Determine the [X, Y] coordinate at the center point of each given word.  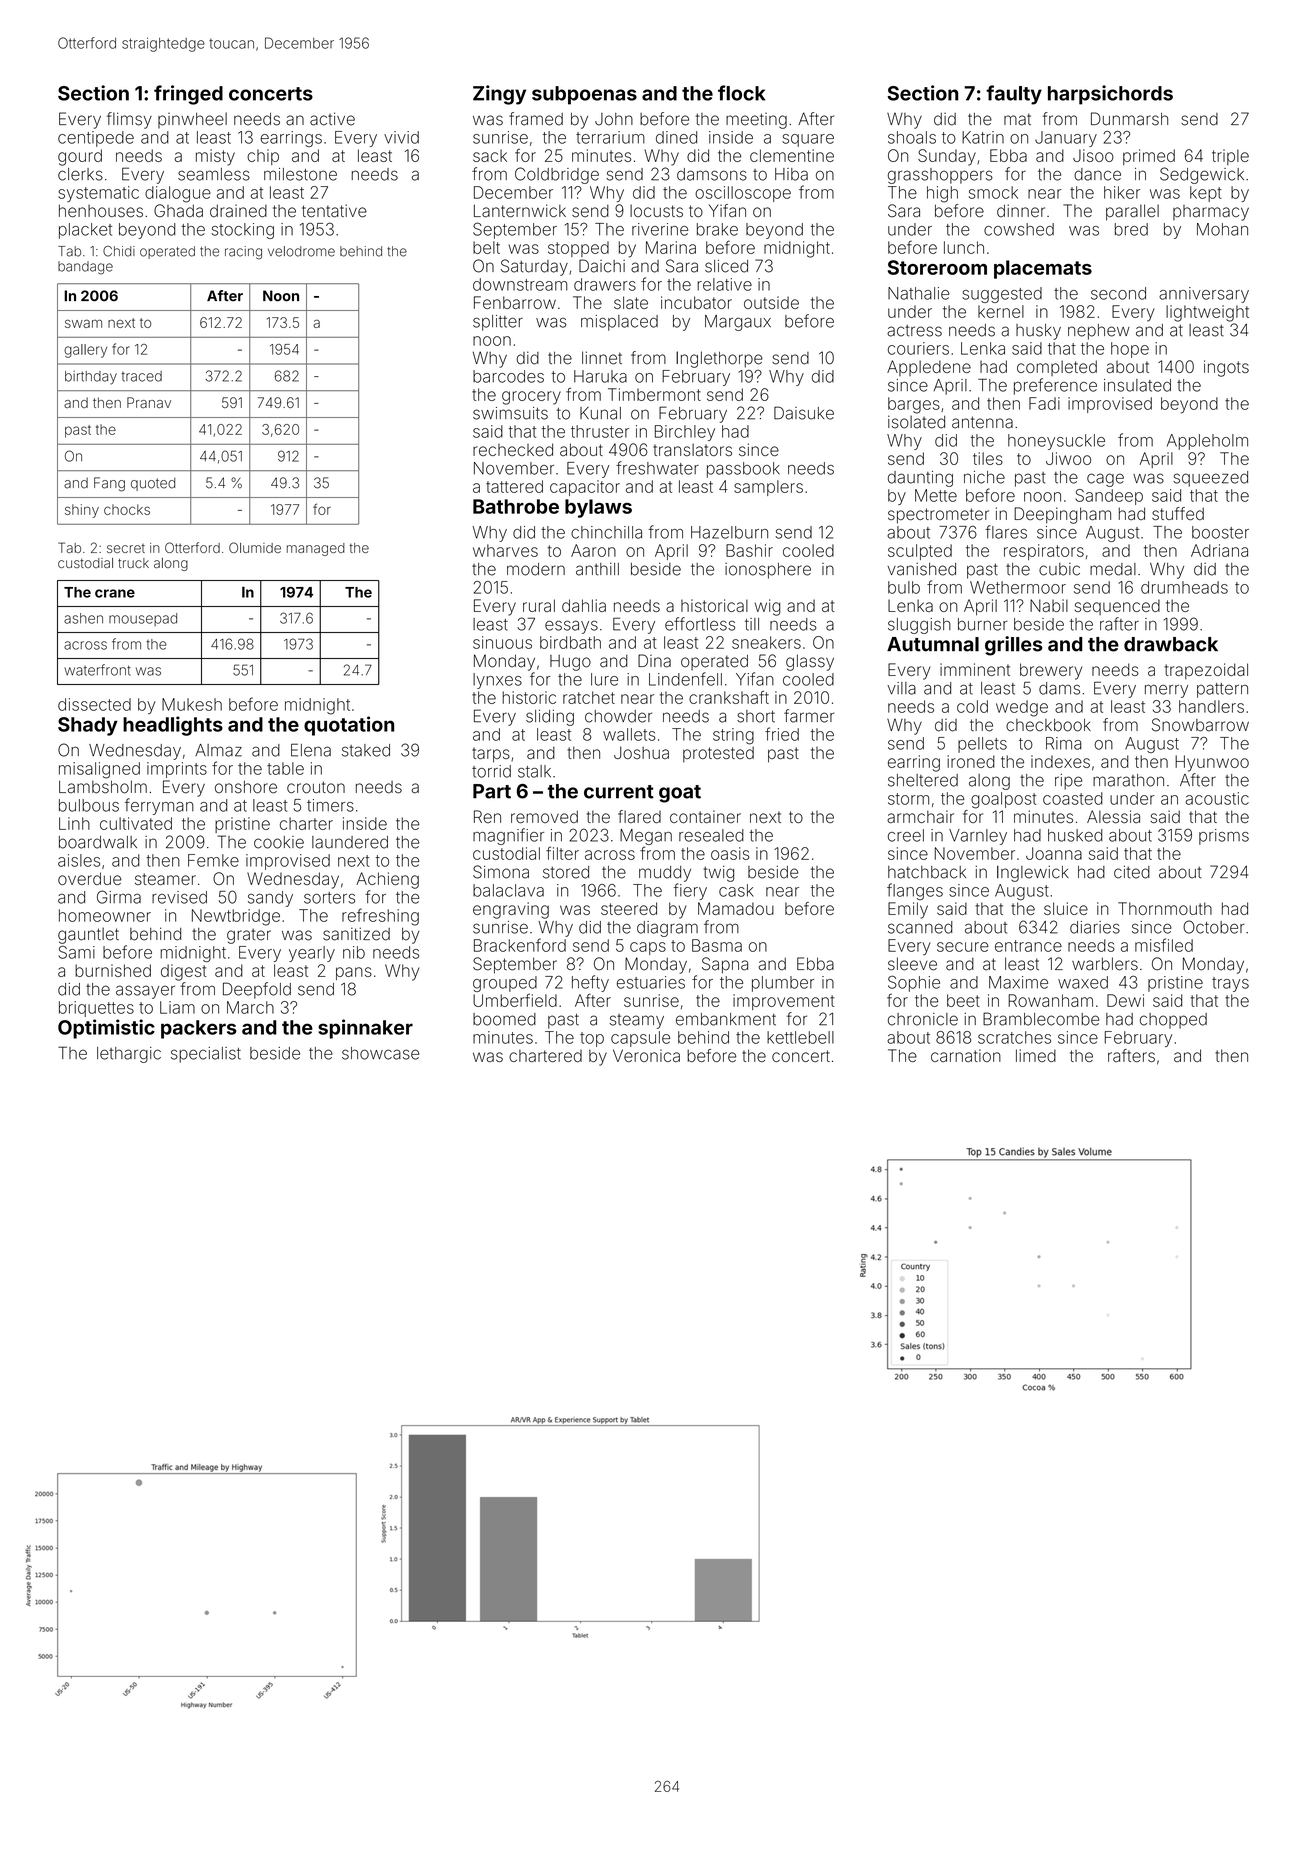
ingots [1226, 368]
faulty [1014, 95]
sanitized [356, 934]
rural [539, 605]
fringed [188, 95]
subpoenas [584, 95]
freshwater [657, 468]
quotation [349, 726]
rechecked [513, 449]
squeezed [1210, 479]
